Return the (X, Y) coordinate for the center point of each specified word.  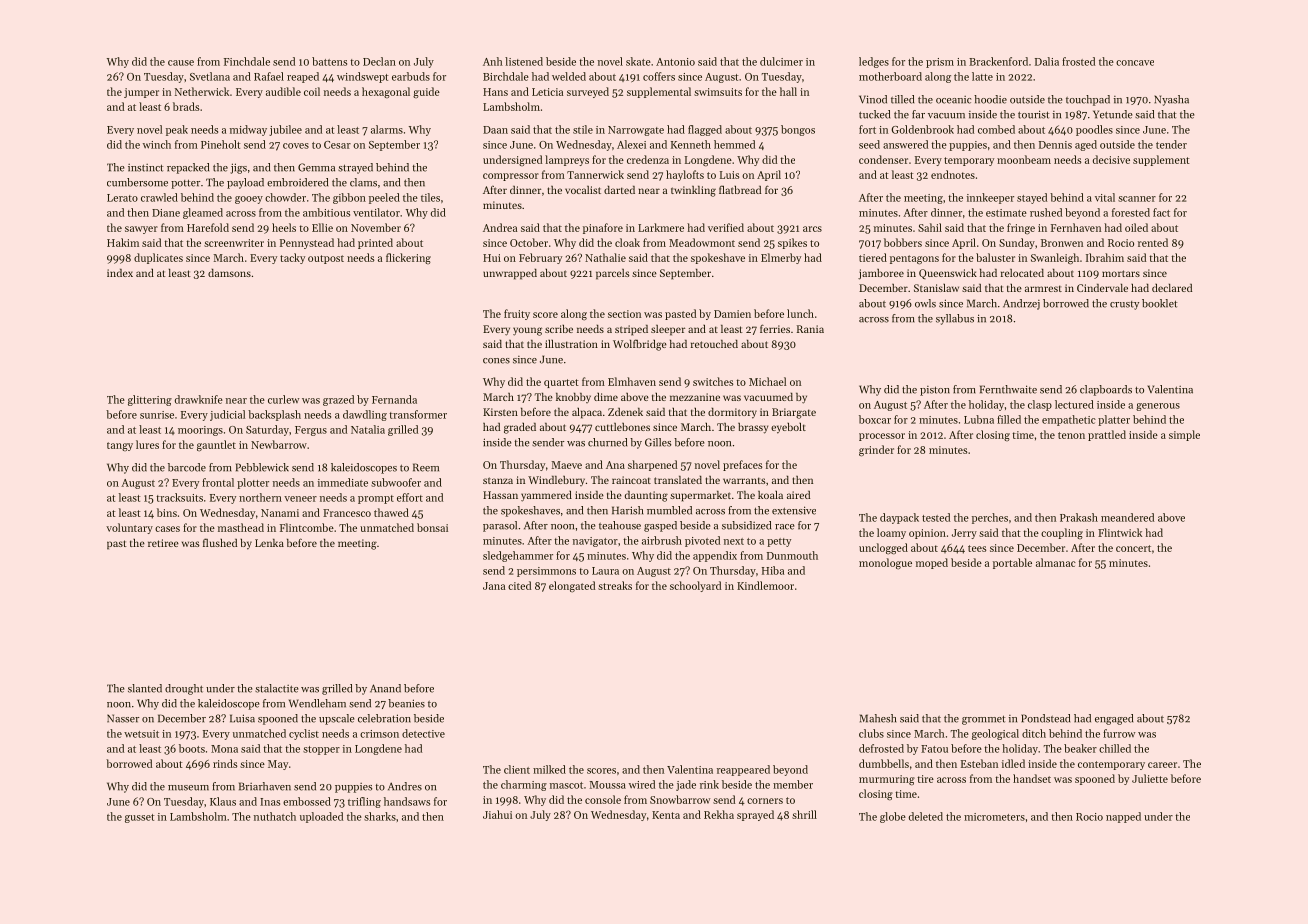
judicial (227, 415)
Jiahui (497, 814)
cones (496, 361)
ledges (874, 62)
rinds (225, 763)
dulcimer (781, 61)
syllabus (955, 319)
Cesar (337, 145)
